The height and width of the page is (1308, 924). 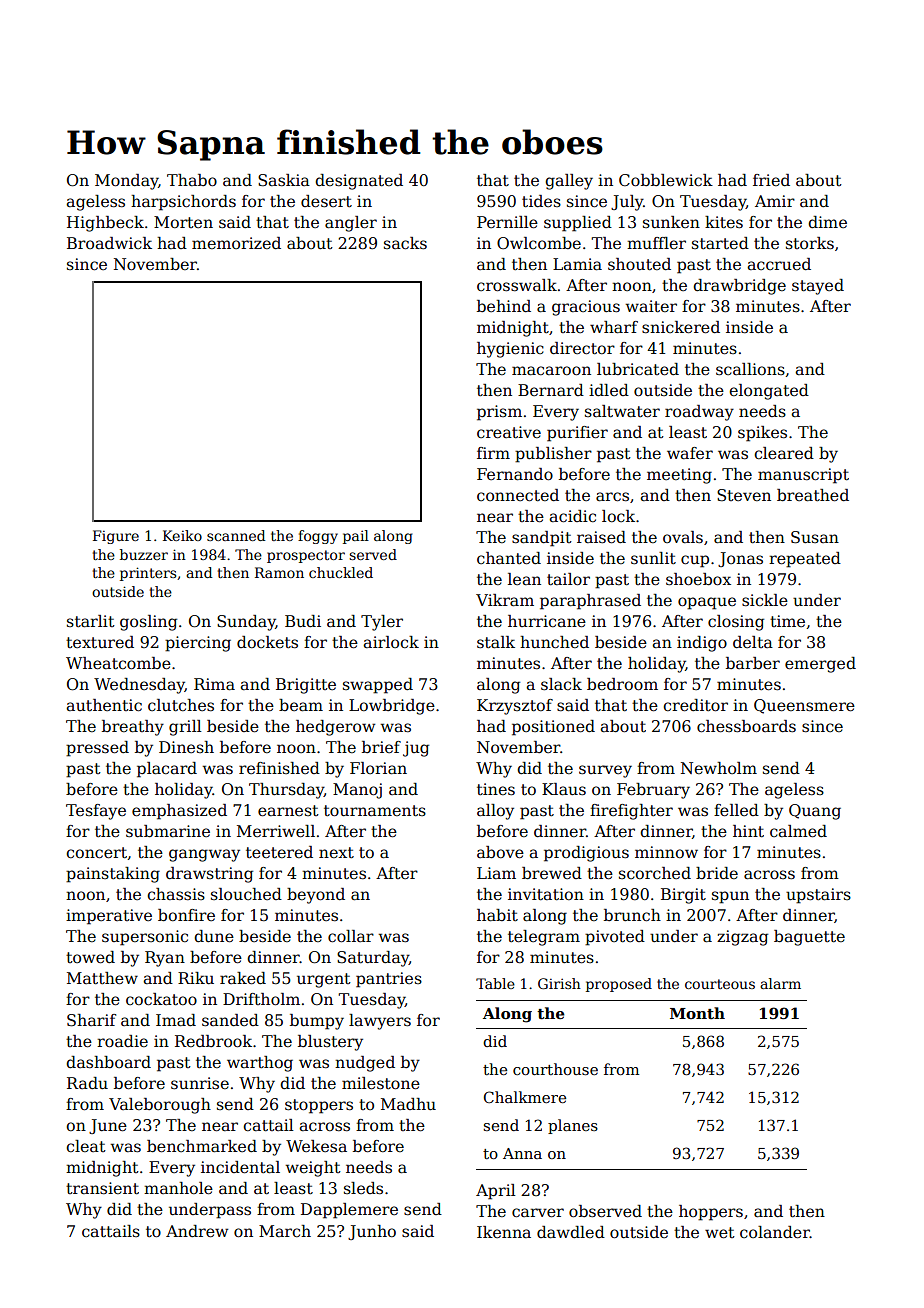 What do you see at coordinates (284, 180) in the page?
I see `Saskia` at bounding box center [284, 180].
